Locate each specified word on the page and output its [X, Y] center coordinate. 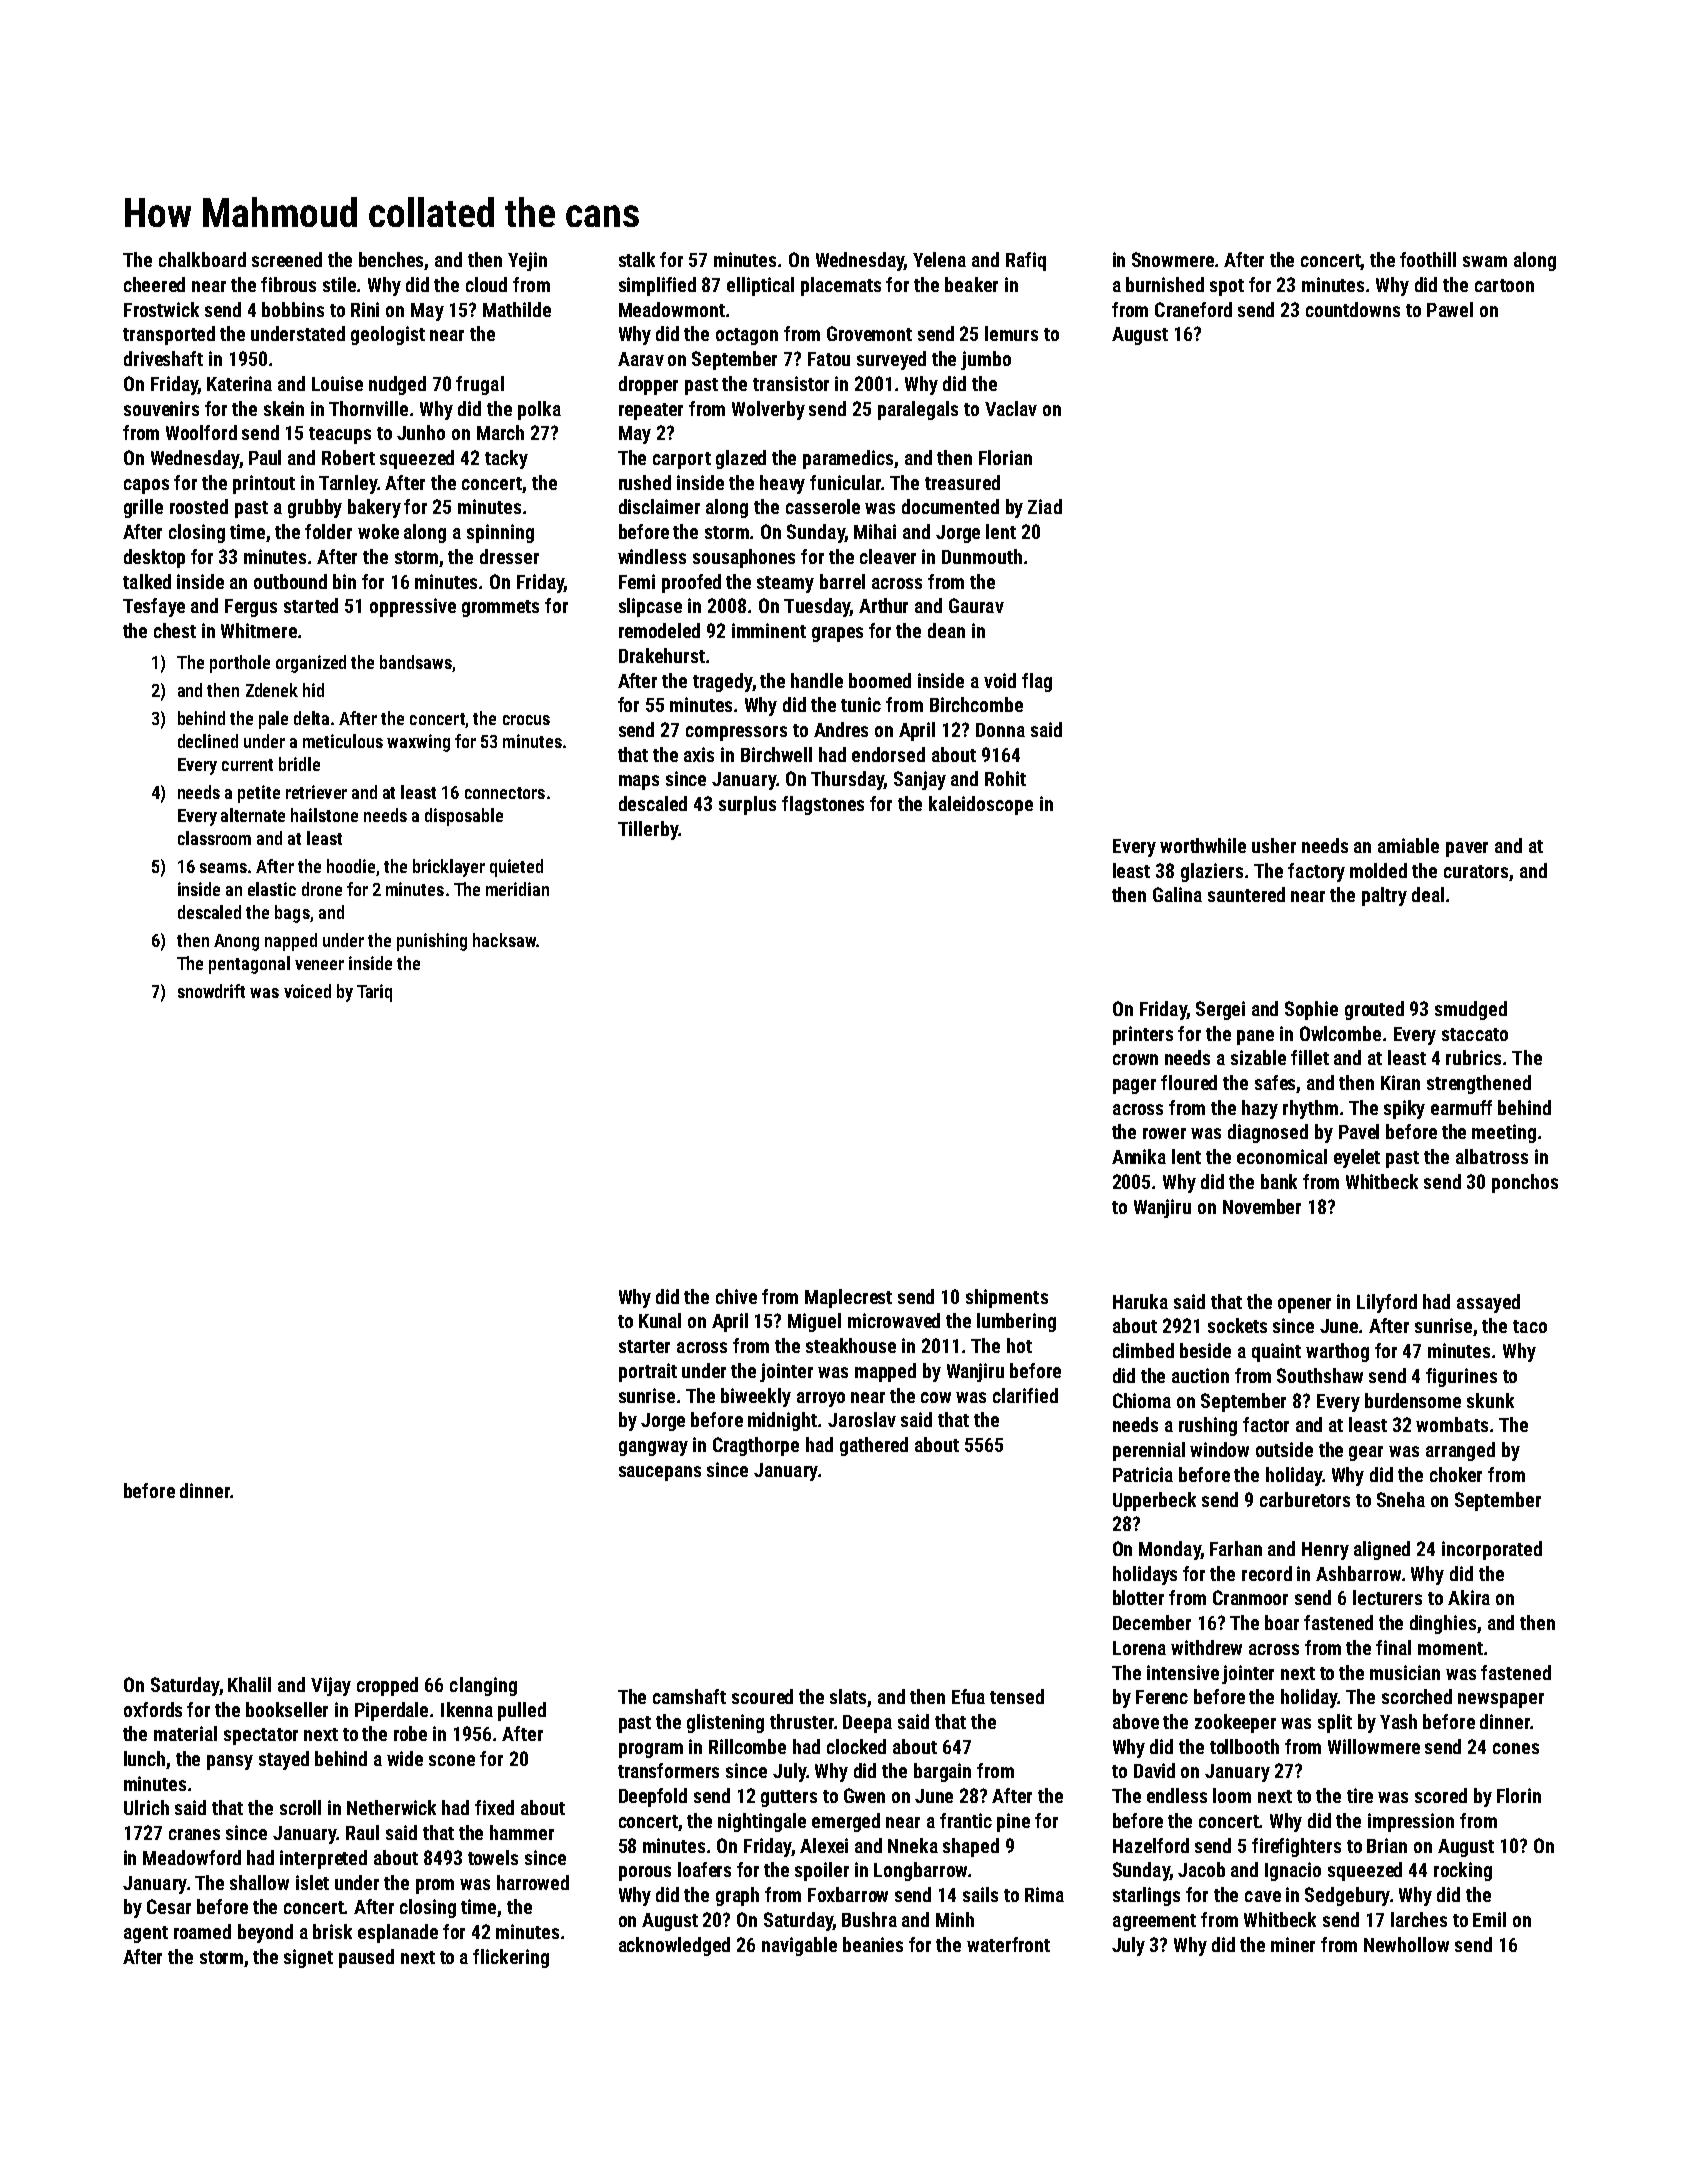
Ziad [1045, 506]
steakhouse [851, 1345]
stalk [637, 259]
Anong [236, 942]
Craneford [1193, 309]
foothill [1428, 259]
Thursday [847, 780]
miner [1293, 1944]
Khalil [249, 1684]
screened [287, 259]
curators [1476, 871]
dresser [509, 556]
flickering [511, 1958]
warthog [1337, 1352]
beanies [873, 1944]
